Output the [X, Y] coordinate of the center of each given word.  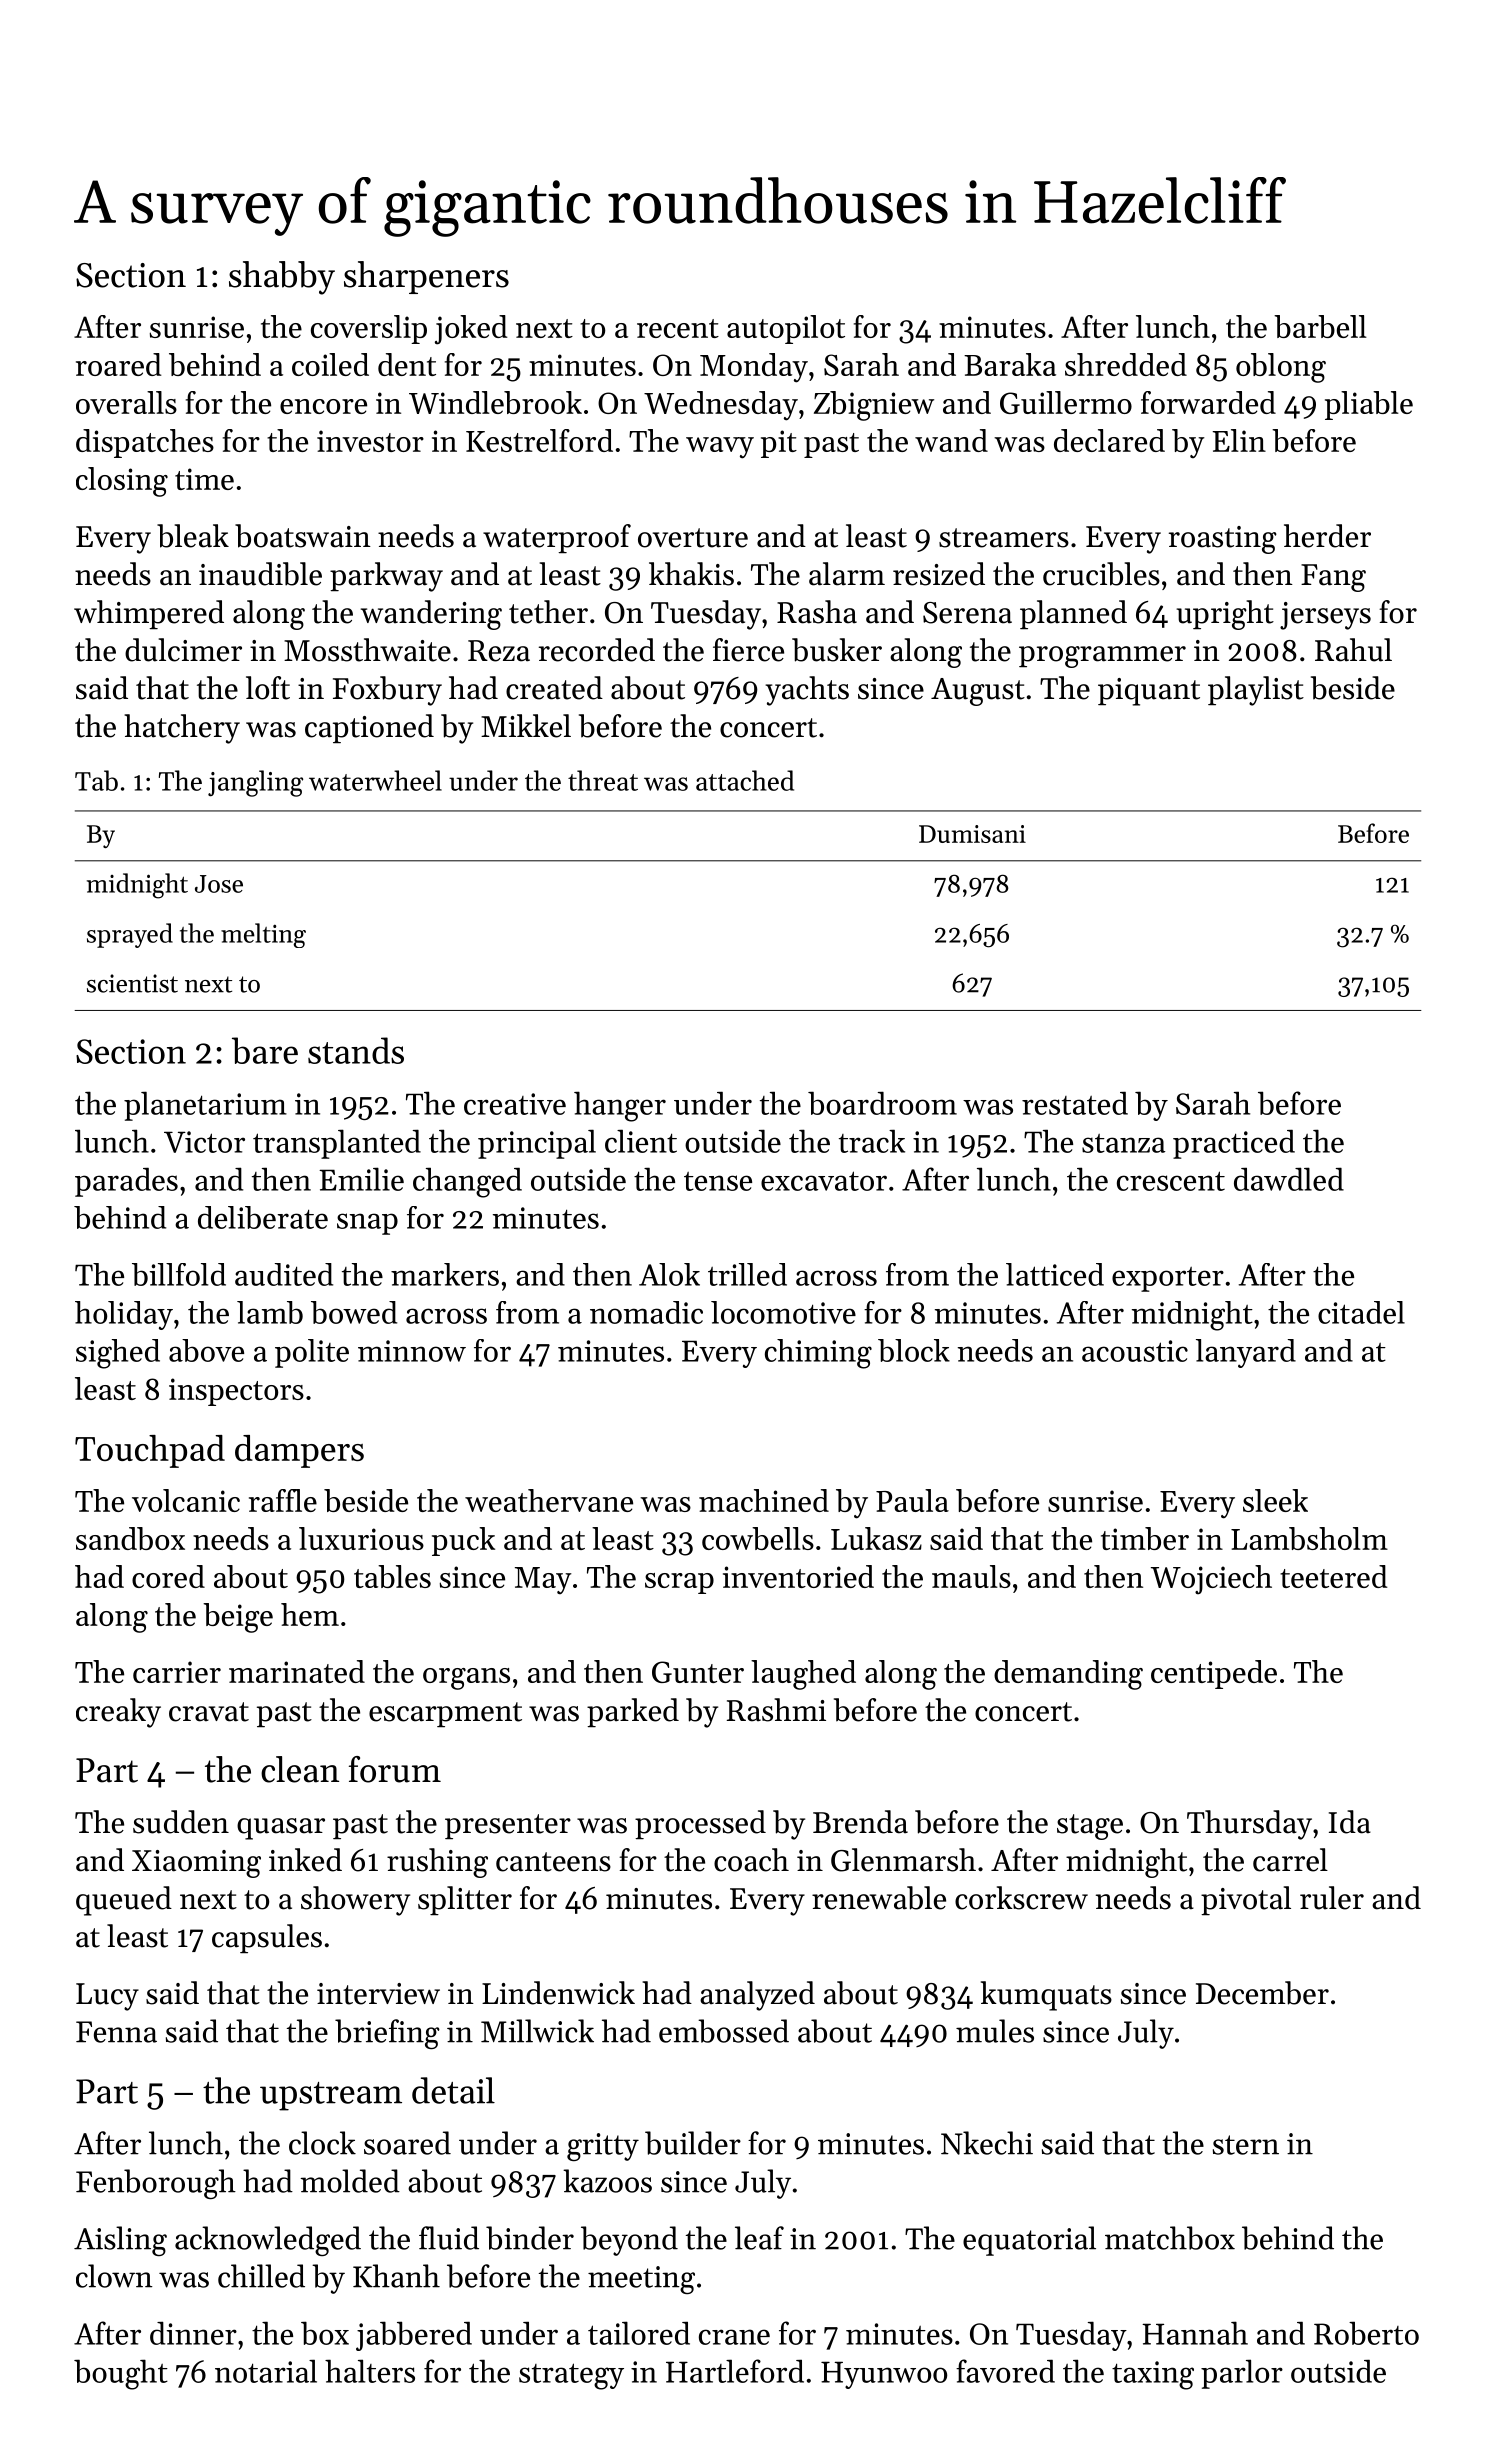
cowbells [758, 1538]
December [1262, 1993]
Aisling [120, 2241]
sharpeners [426, 277]
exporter [1168, 1279]
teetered [1333, 1576]
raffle [283, 1500]
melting [263, 935]
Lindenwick [558, 1993]
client [641, 1141]
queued [124, 1901]
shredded [1126, 364]
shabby [282, 278]
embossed [724, 2031]
